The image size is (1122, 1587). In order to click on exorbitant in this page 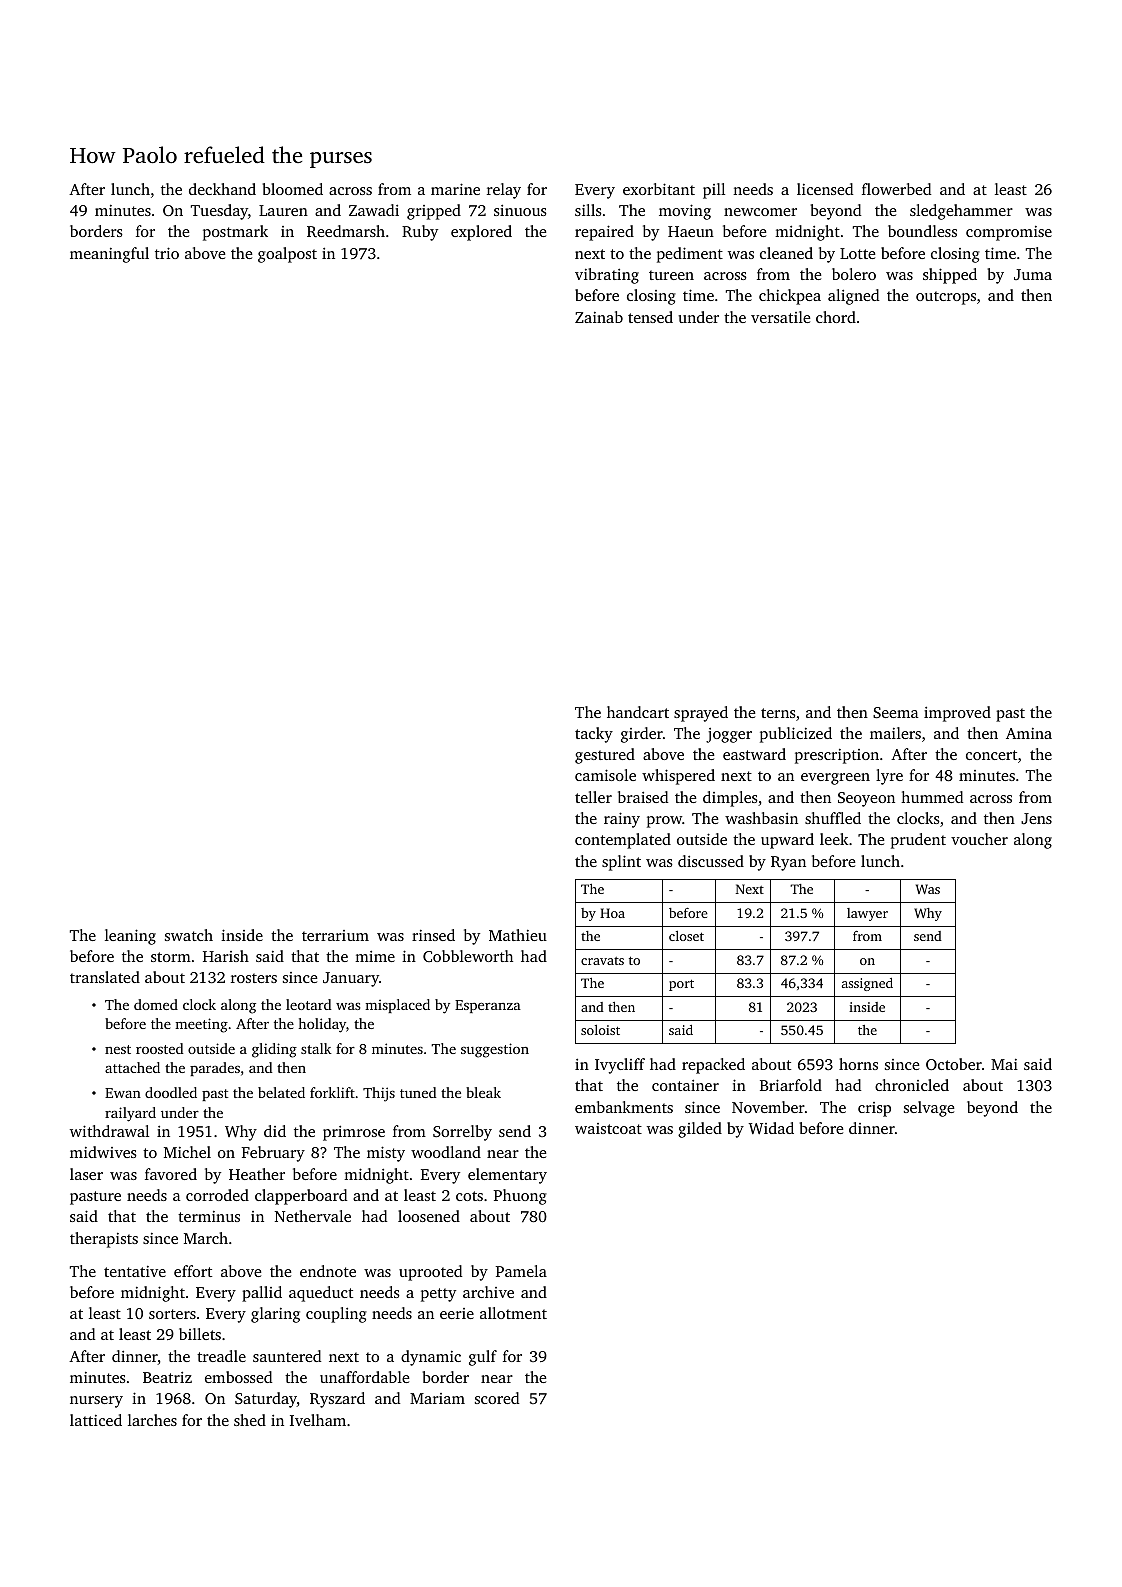, I will do `click(659, 189)`.
